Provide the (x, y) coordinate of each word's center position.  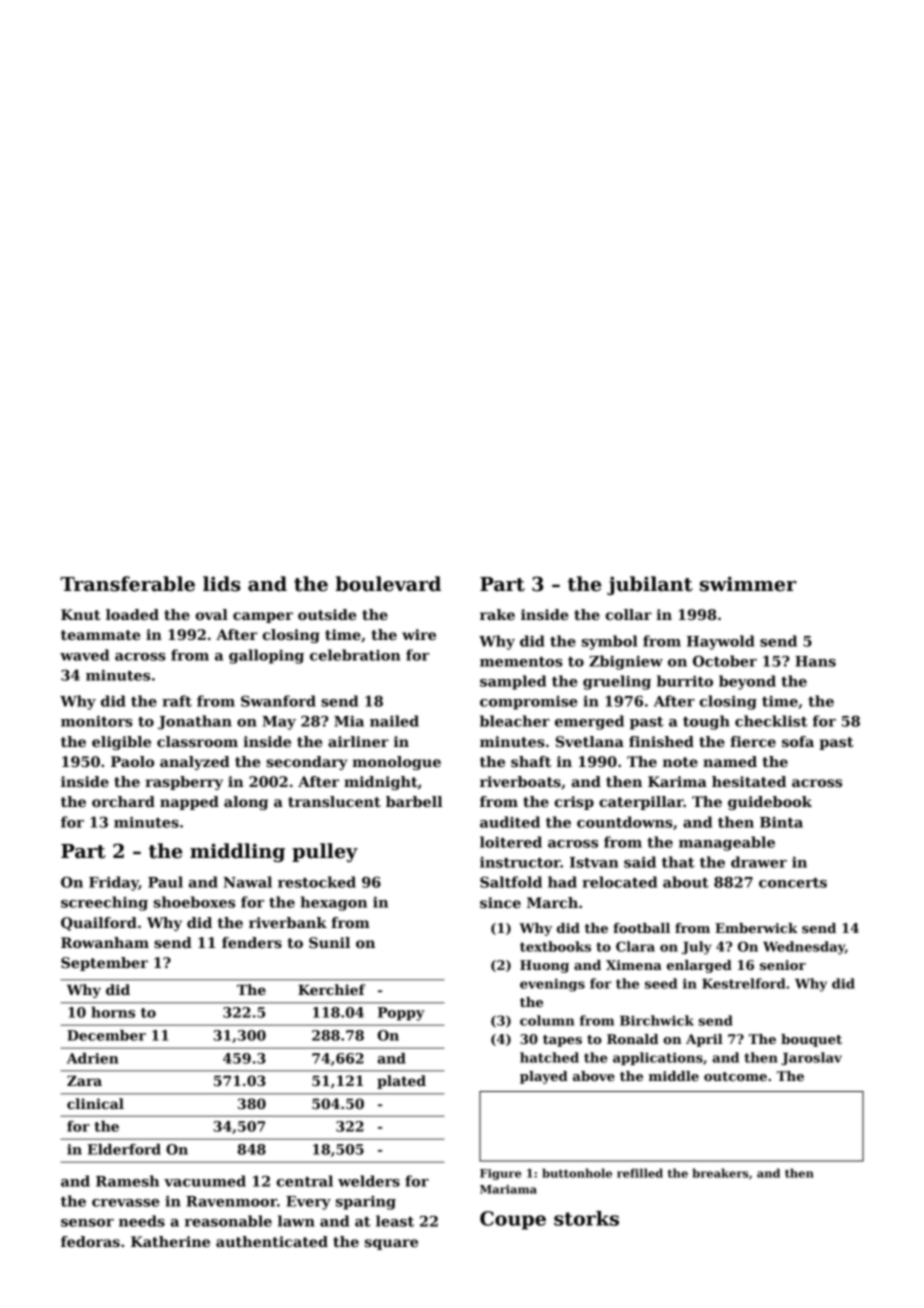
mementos (521, 662)
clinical (95, 1103)
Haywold (721, 642)
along (246, 803)
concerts (793, 883)
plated (401, 1082)
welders (369, 1181)
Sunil (329, 942)
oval (211, 614)
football (641, 928)
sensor (87, 1223)
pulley (325, 852)
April (704, 1040)
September (104, 964)
